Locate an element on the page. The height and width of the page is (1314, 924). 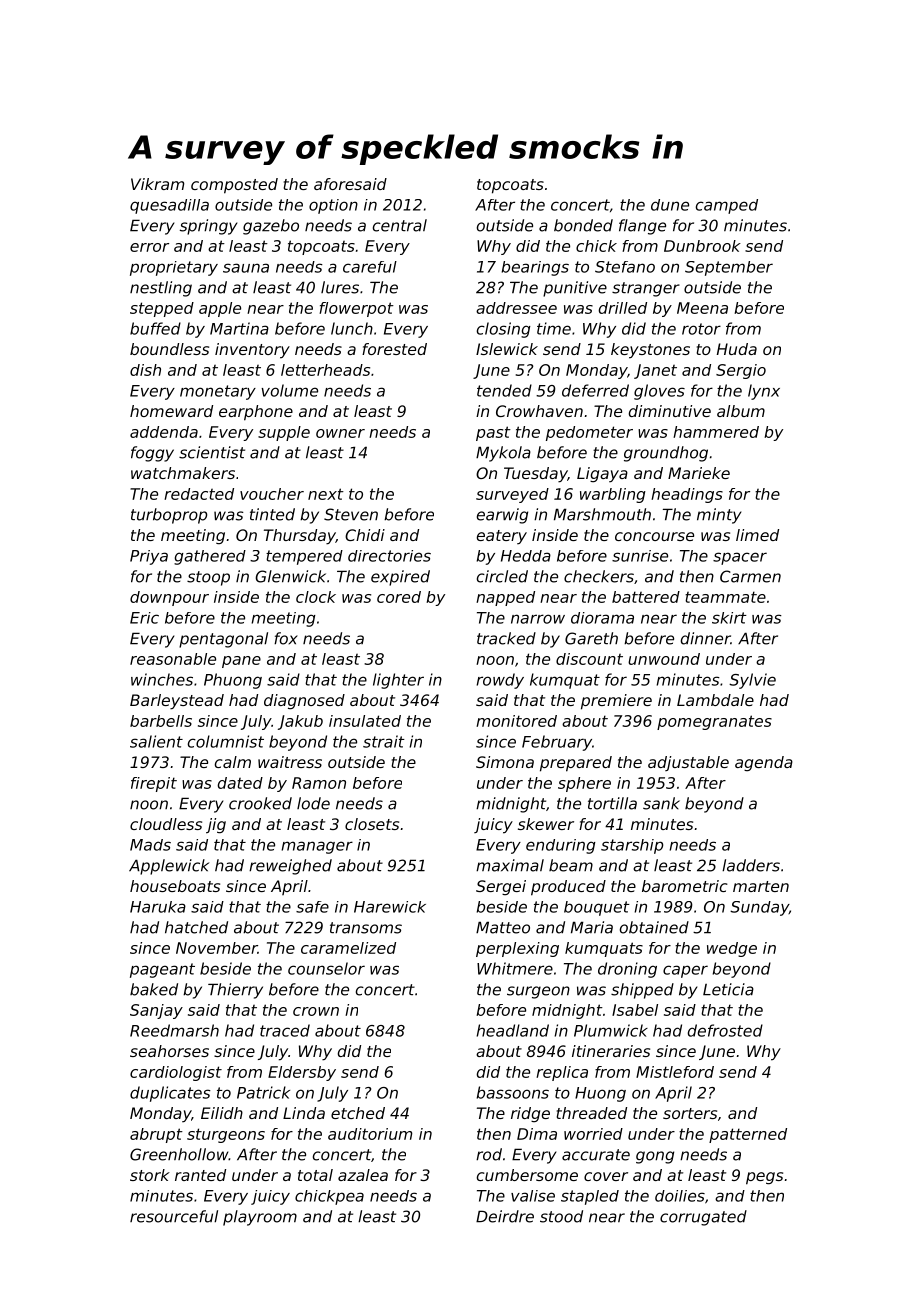
stork is located at coordinates (150, 1175).
